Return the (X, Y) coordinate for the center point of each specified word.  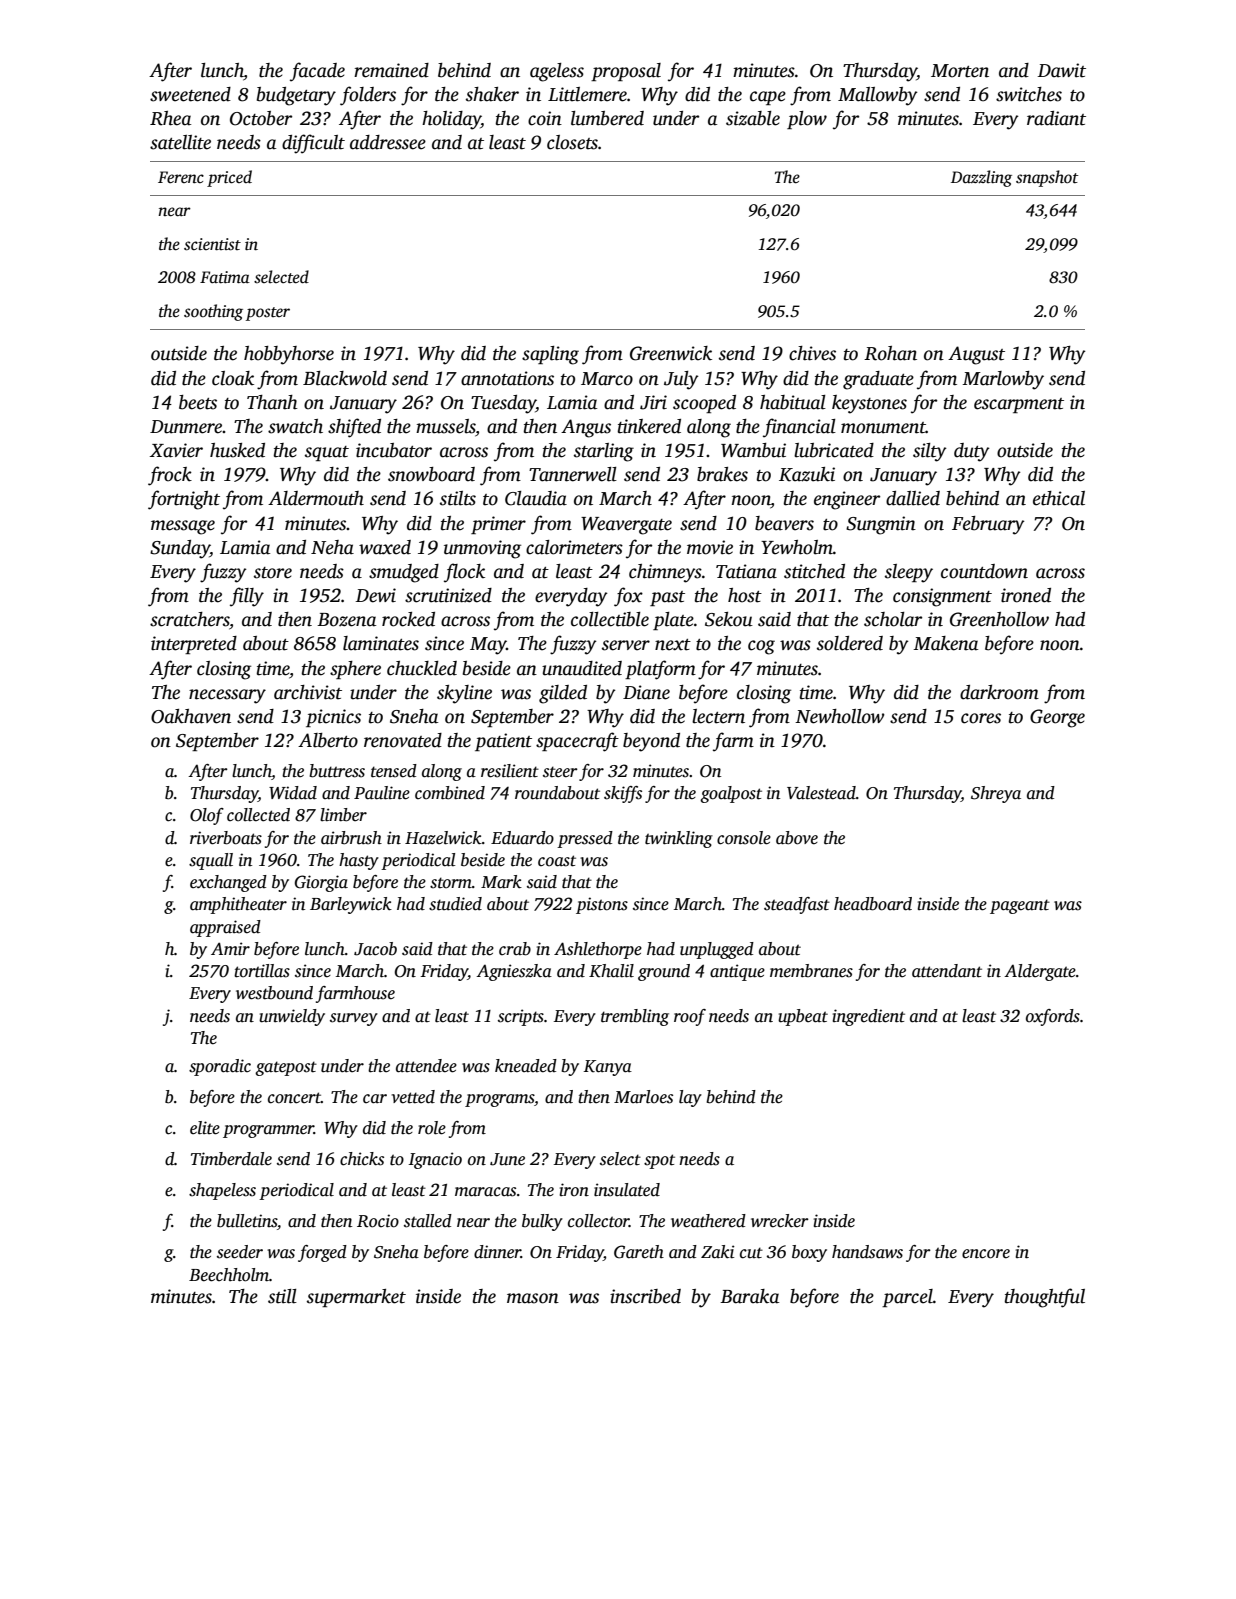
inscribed (645, 1296)
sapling (550, 355)
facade (317, 72)
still (282, 1296)
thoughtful (1045, 1298)
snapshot (1047, 178)
